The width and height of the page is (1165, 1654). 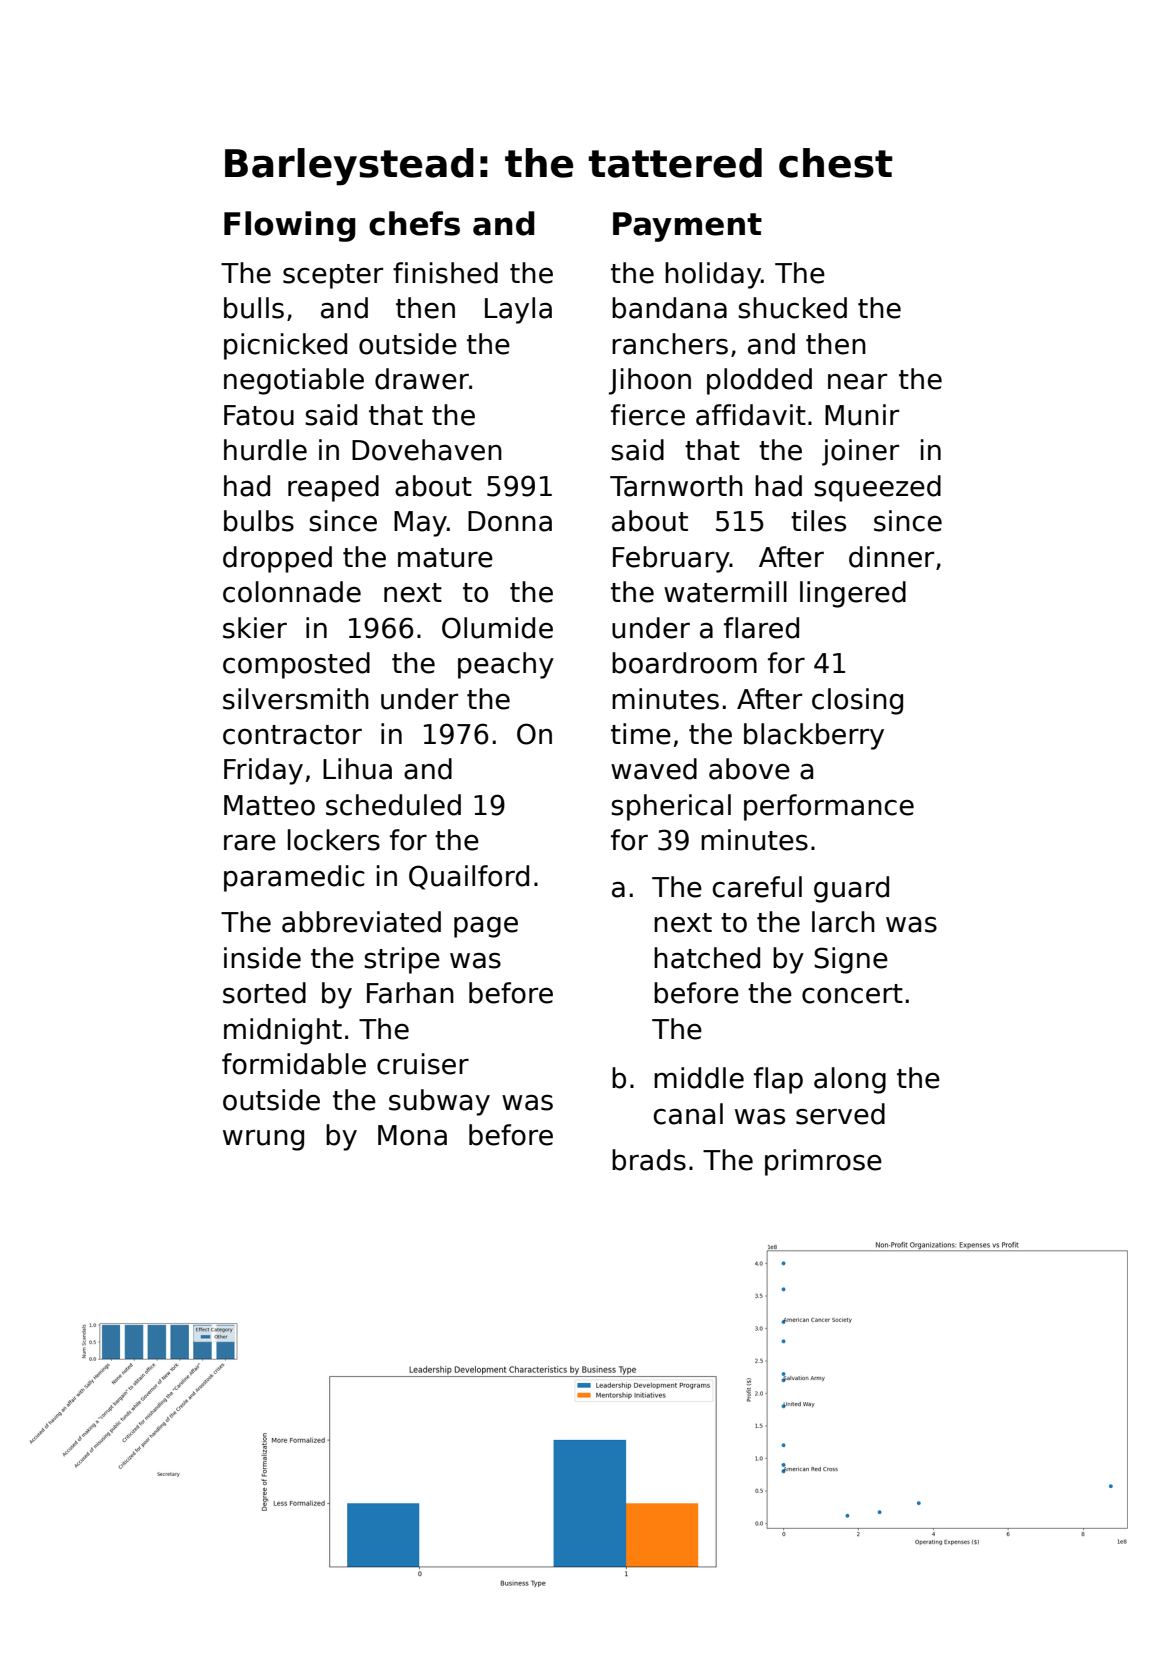 I want to click on Tarnworth, so click(x=676, y=486).
